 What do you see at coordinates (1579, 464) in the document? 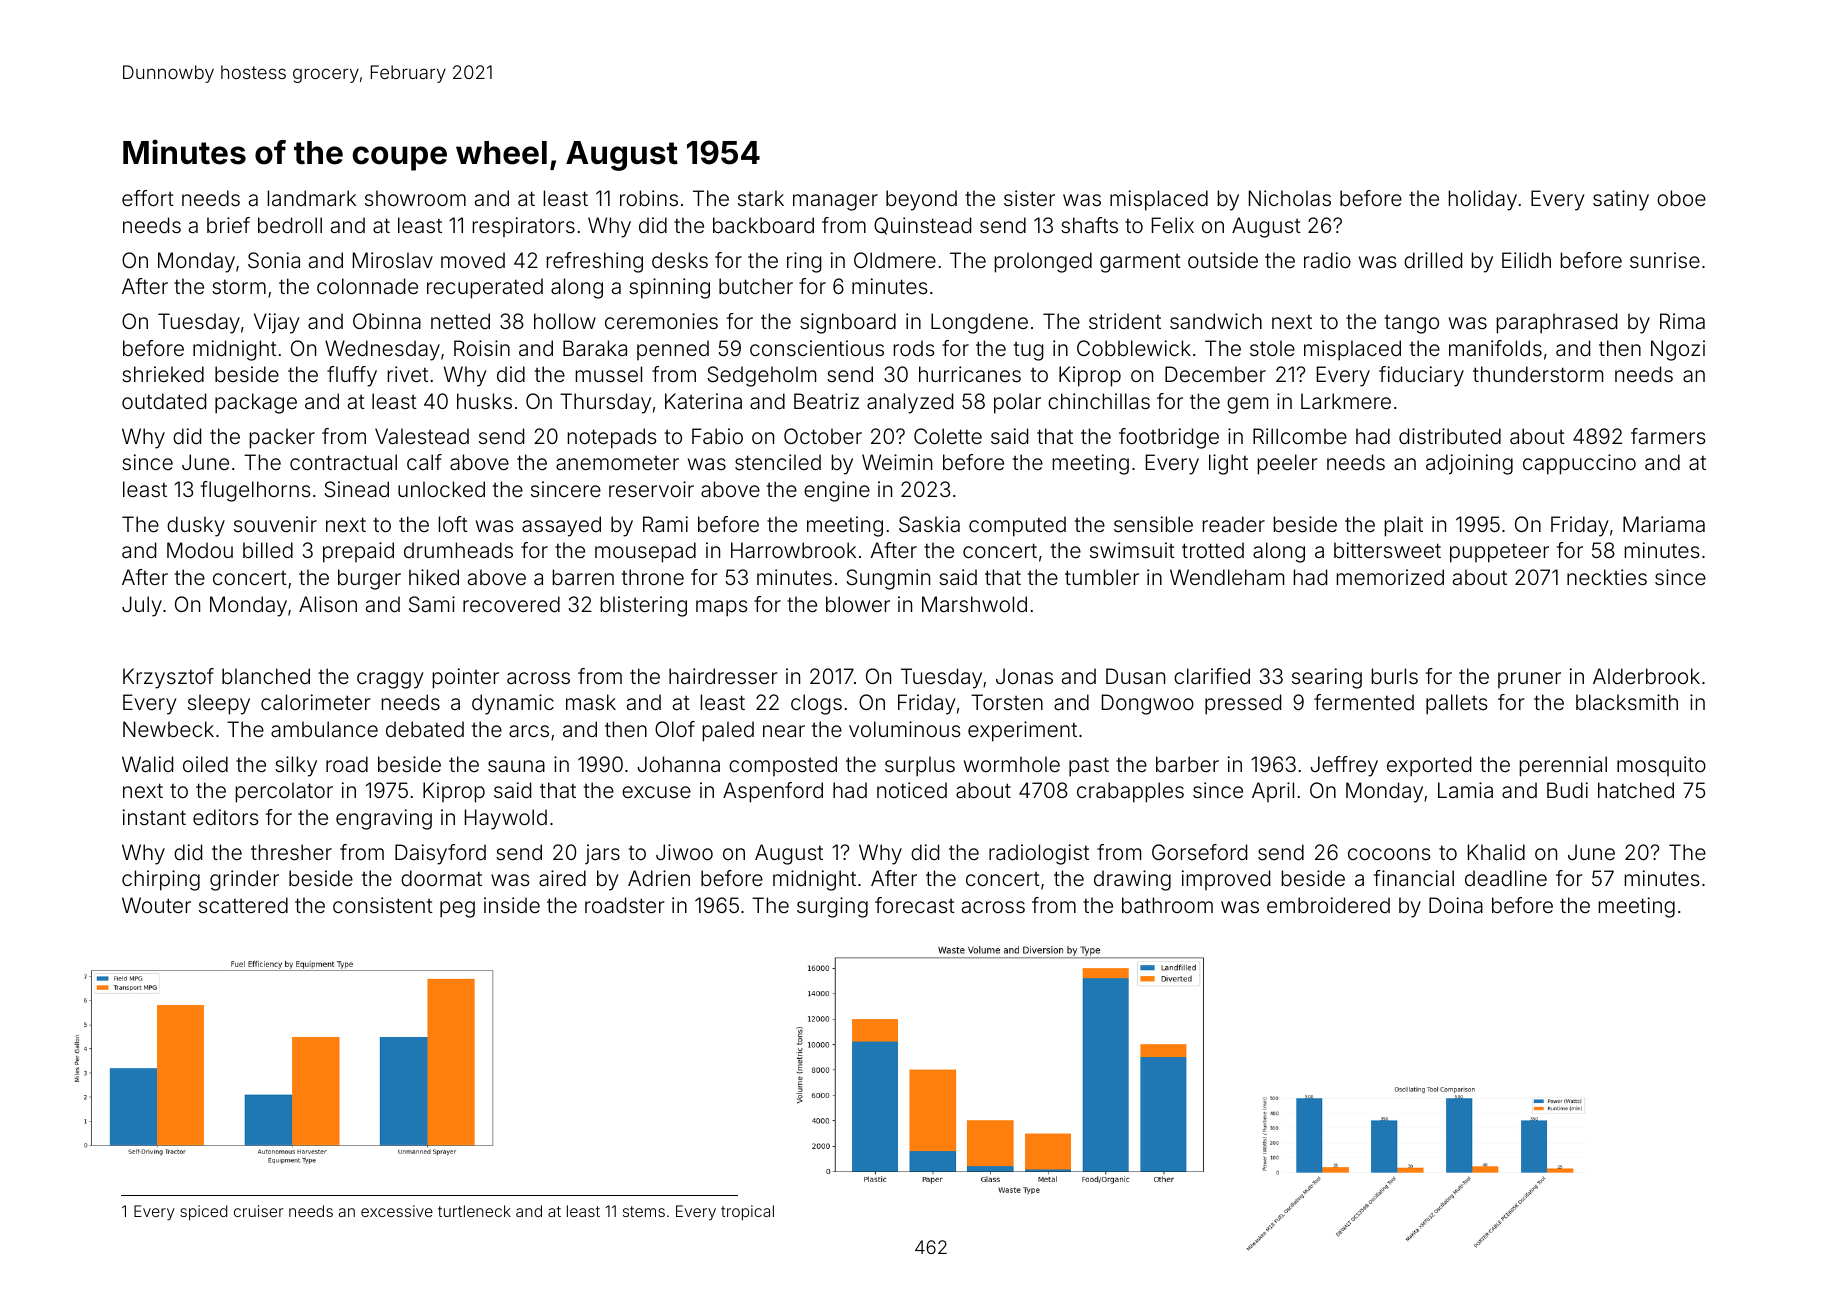
I see `cappuccino` at bounding box center [1579, 464].
